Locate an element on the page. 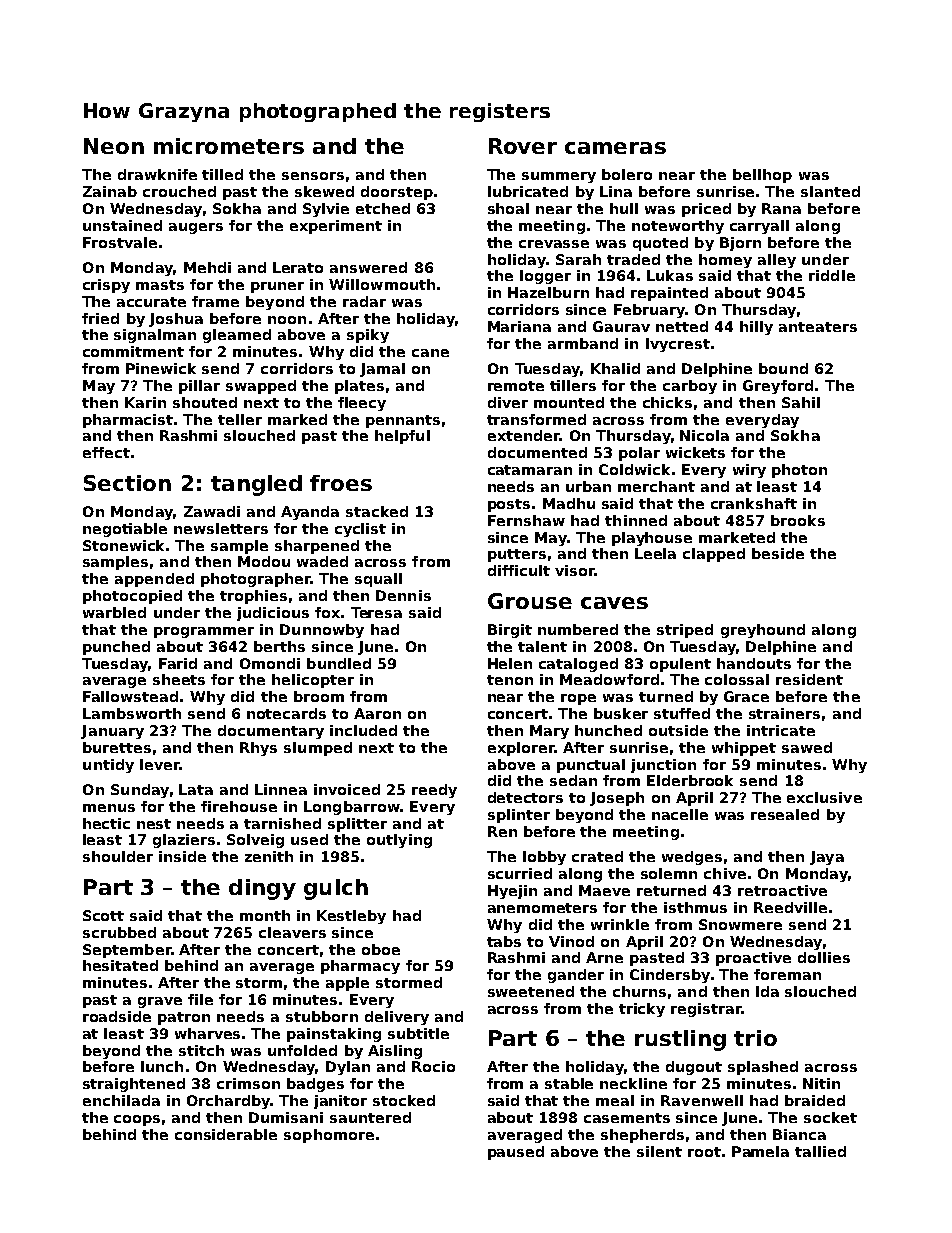 This image has height=1233, width=952. Zainab is located at coordinates (110, 191).
